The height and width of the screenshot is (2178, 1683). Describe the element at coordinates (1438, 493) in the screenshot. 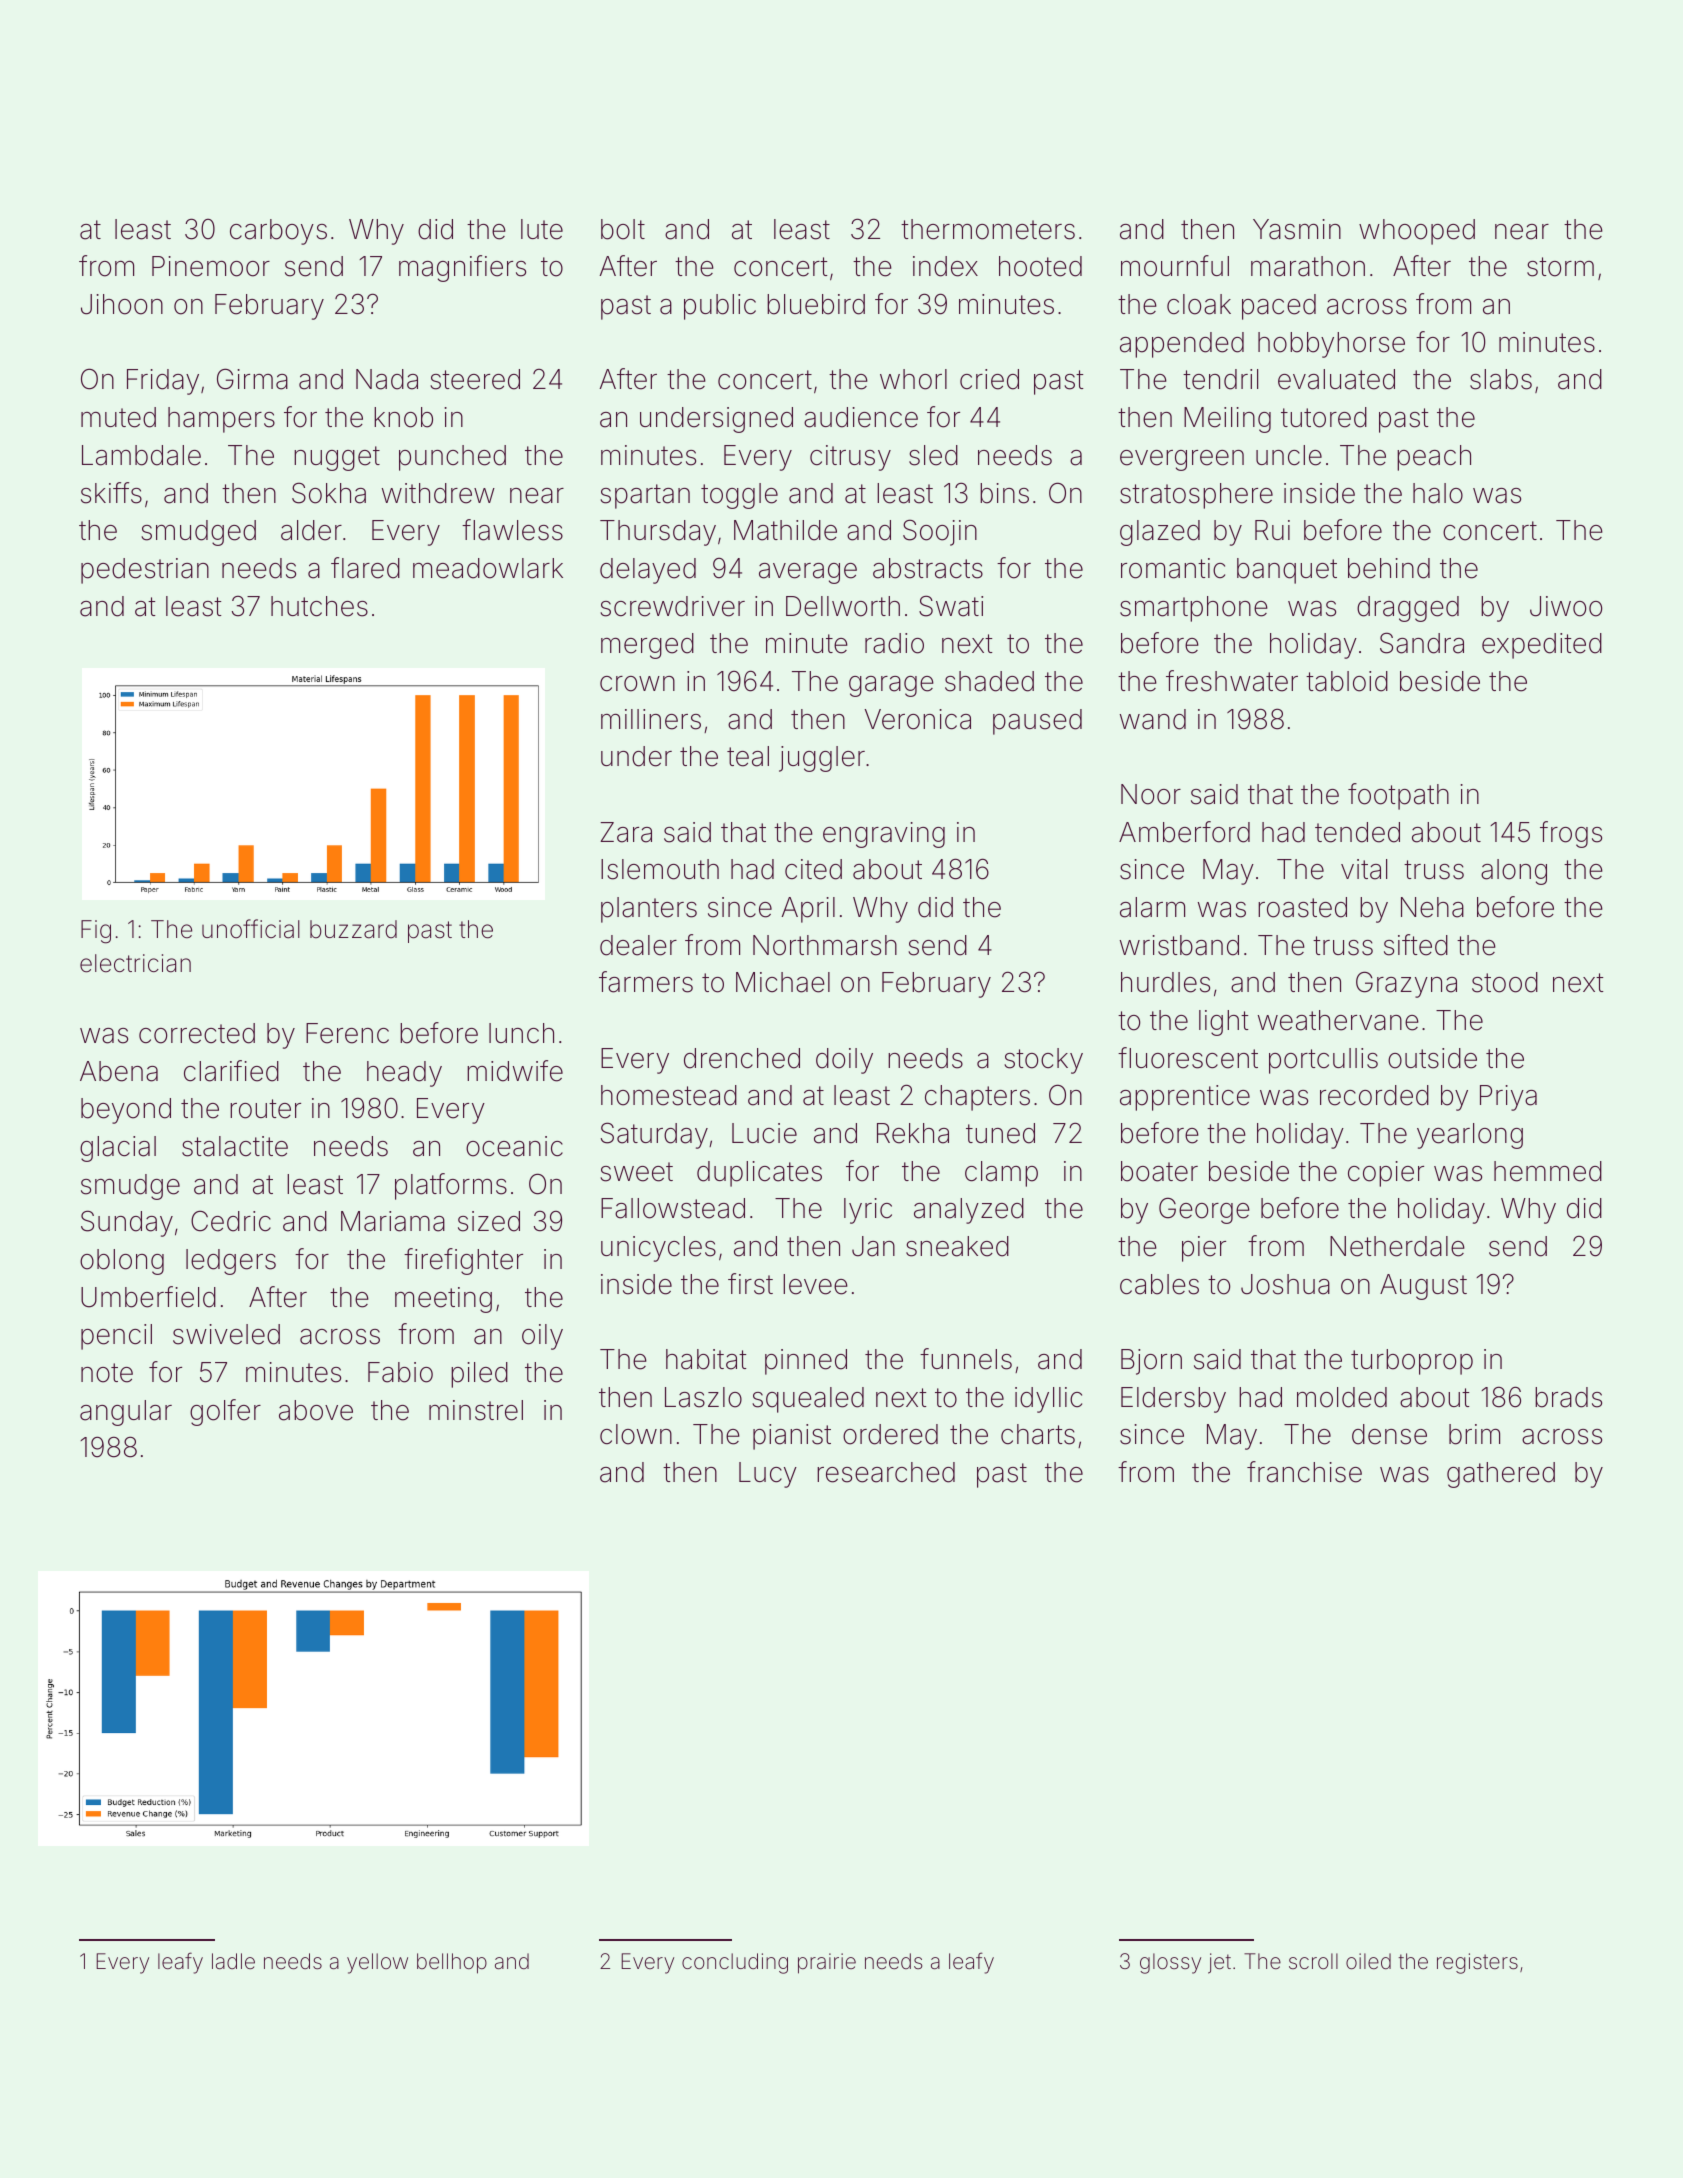

I see `halo` at that location.
